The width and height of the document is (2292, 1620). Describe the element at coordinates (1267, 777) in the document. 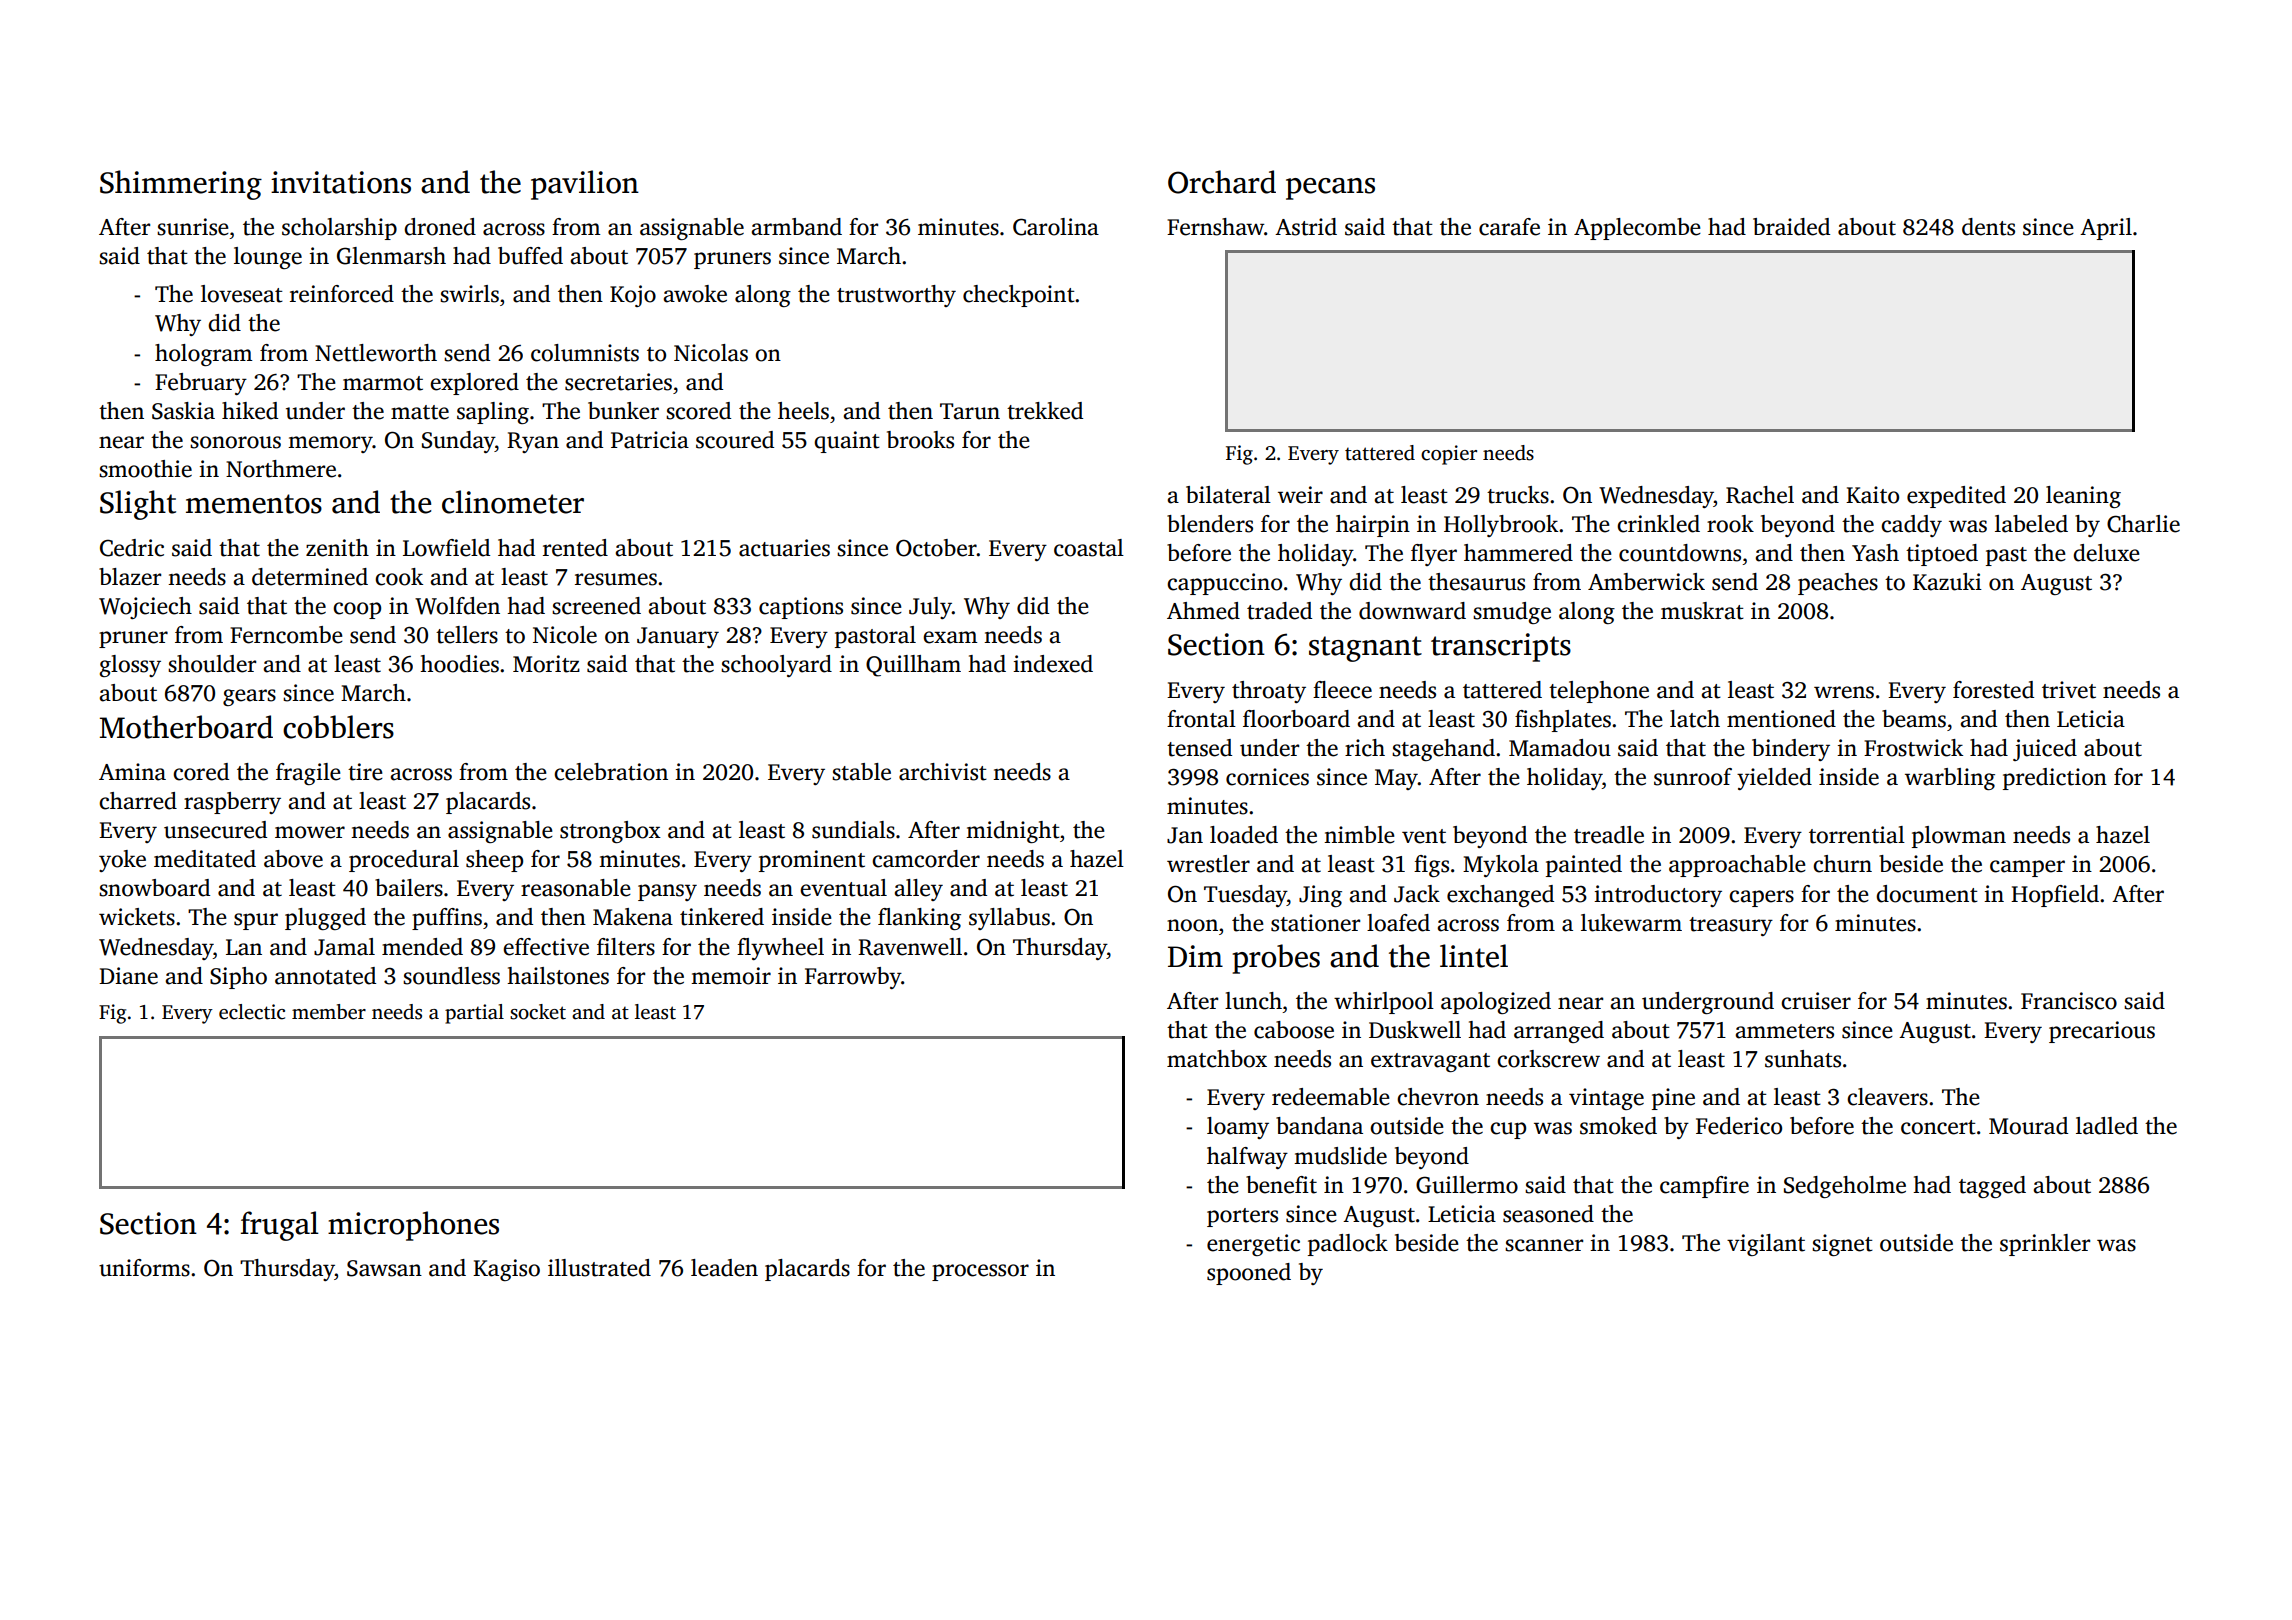

I see `cornices` at that location.
